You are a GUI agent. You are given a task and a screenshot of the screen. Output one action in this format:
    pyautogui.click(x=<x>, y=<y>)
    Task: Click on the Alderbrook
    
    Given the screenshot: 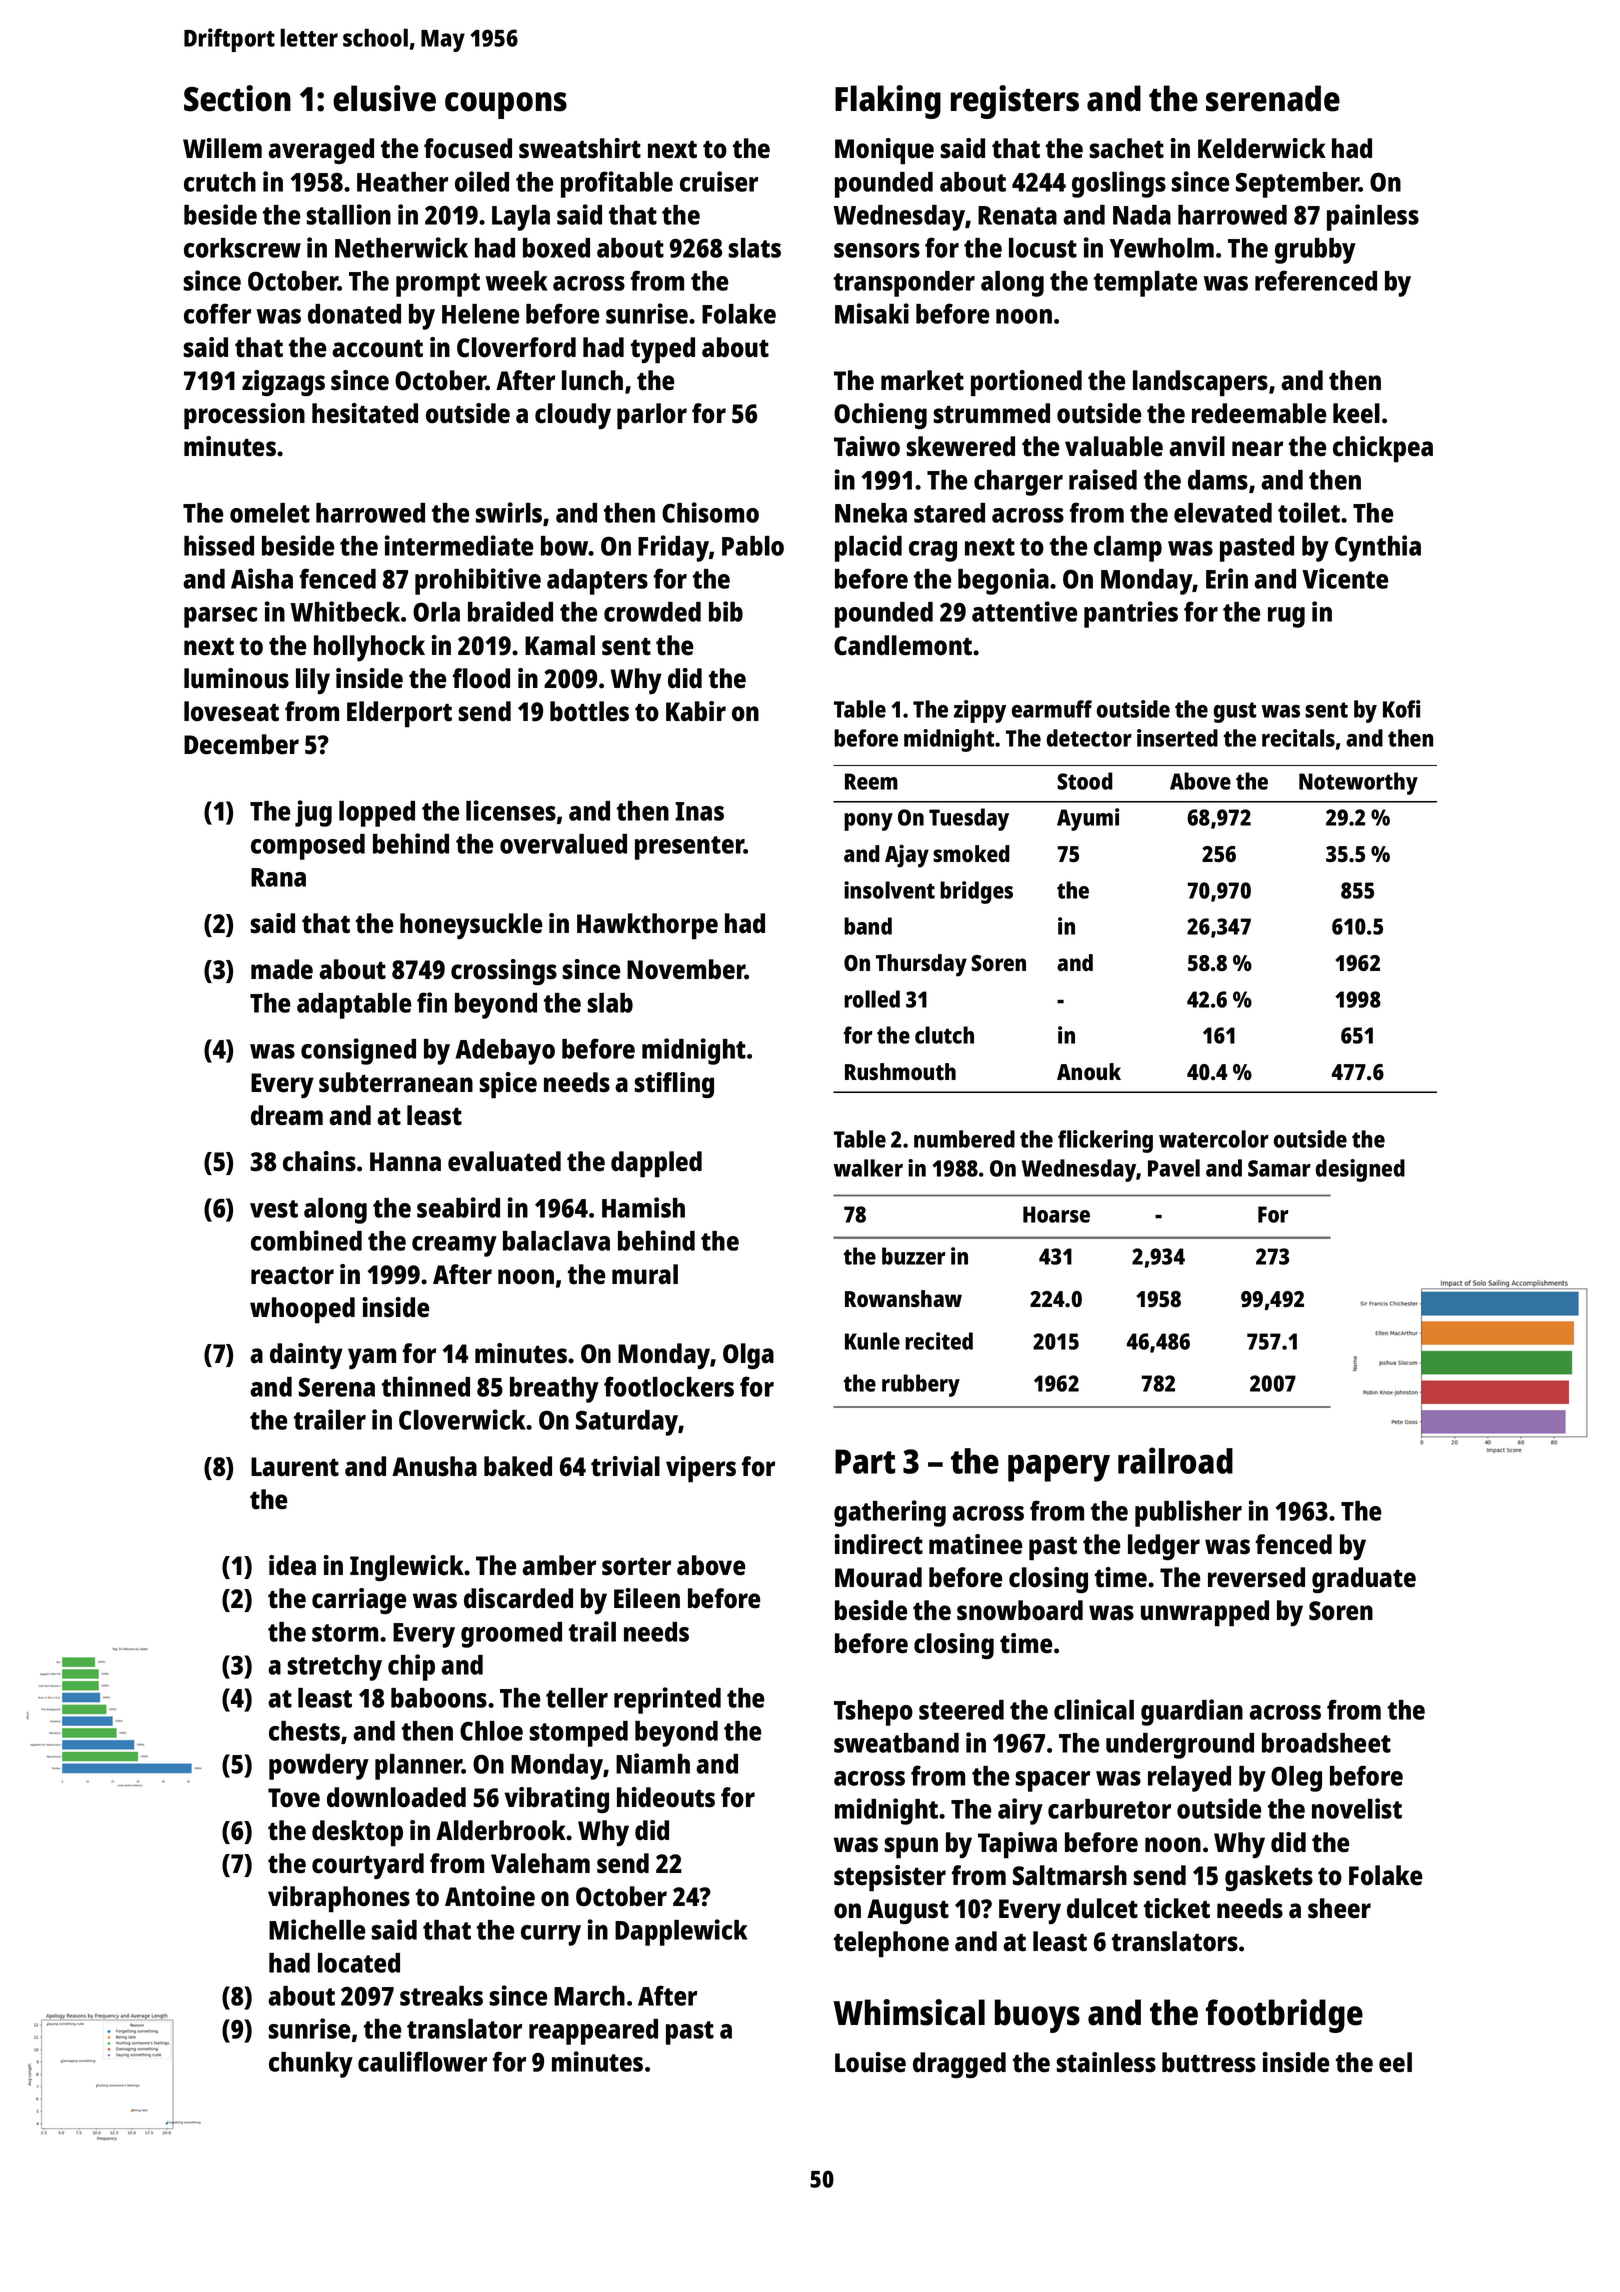 What is the action you would take?
    pyautogui.click(x=501, y=1830)
